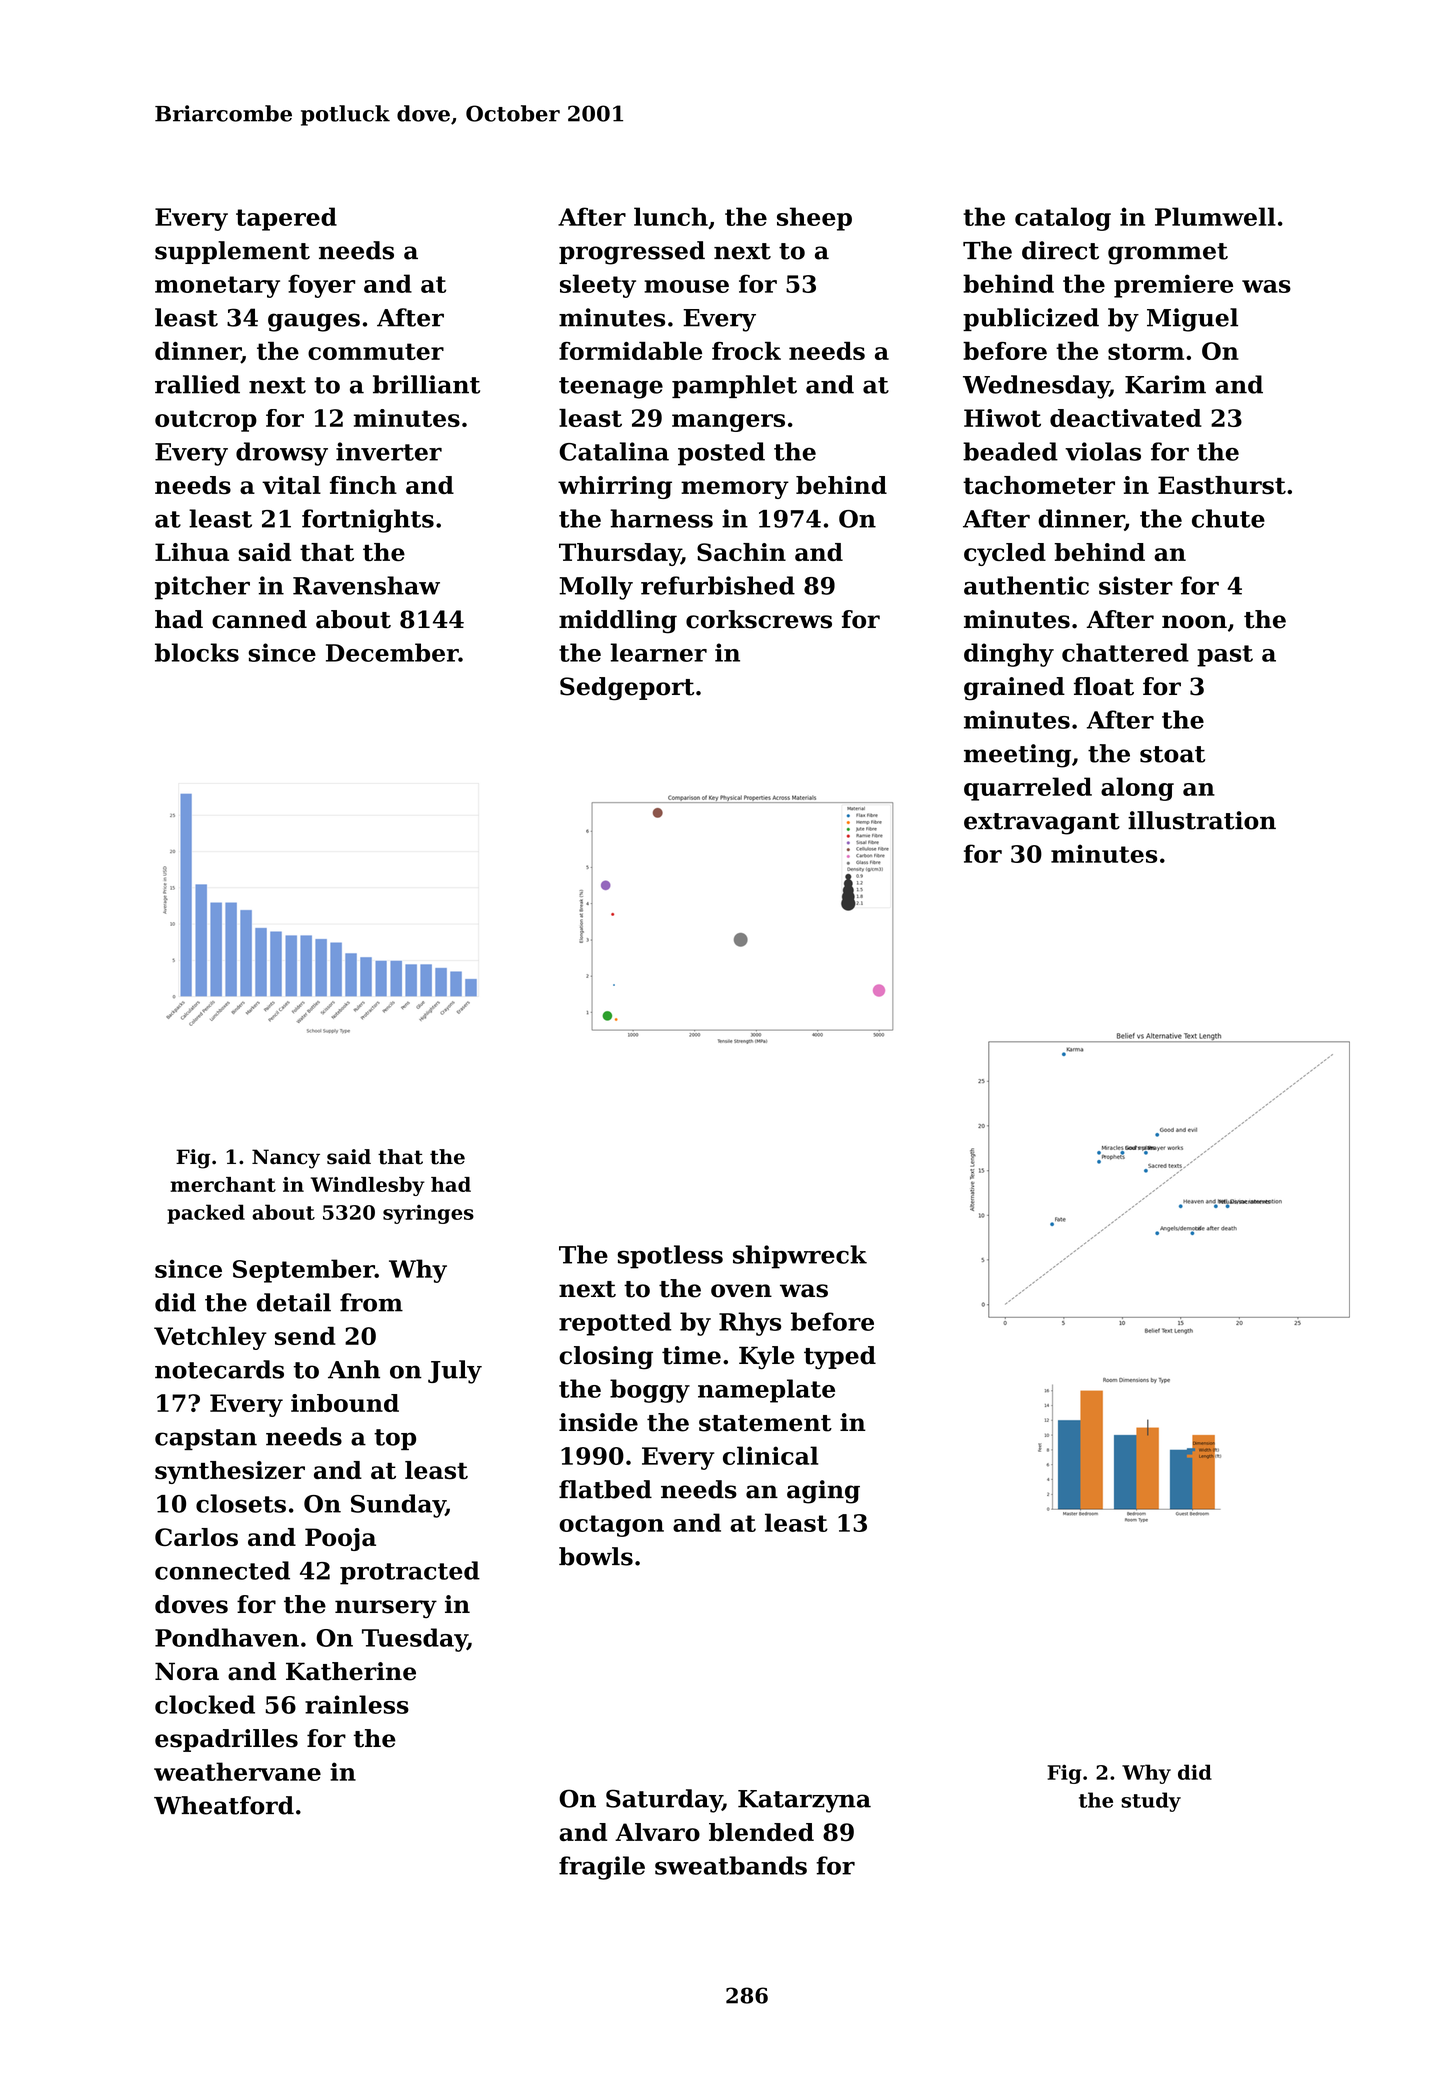 This screenshot has height=2100, width=1450. What do you see at coordinates (205, 1704) in the screenshot?
I see `clocked` at bounding box center [205, 1704].
